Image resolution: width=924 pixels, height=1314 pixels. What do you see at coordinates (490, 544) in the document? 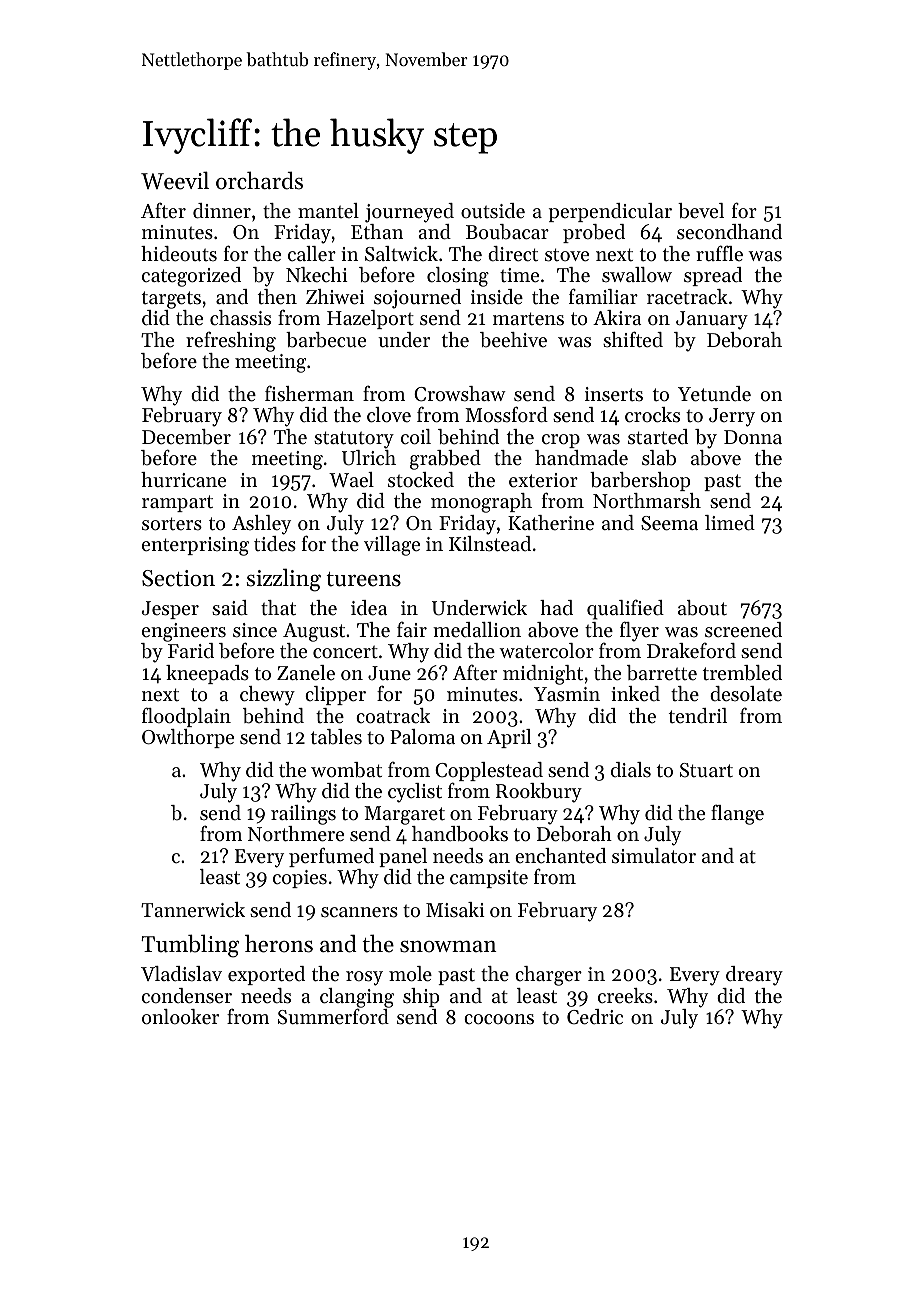
I see `Kilnstead` at bounding box center [490, 544].
